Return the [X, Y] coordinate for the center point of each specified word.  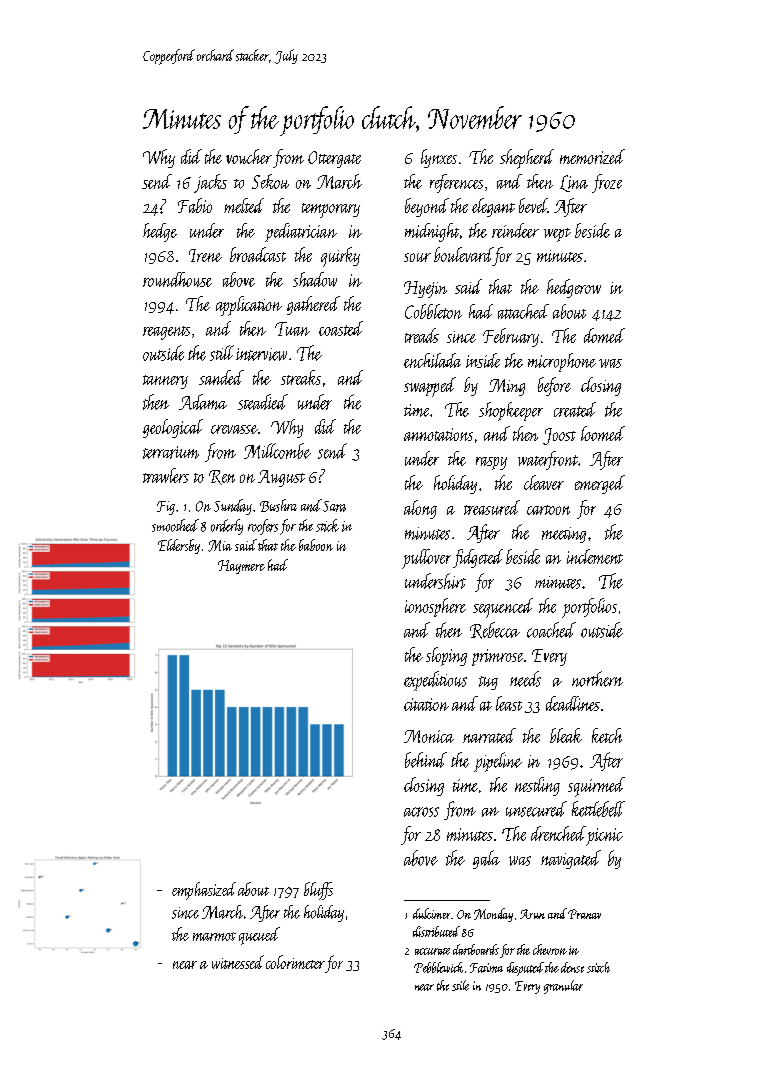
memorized [592, 156]
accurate [432, 951]
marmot [214, 936]
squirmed [596, 787]
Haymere [241, 567]
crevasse [234, 429]
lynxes [439, 158]
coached [551, 630]
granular [563, 987]
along [420, 509]
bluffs [318, 891]
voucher [249, 156]
